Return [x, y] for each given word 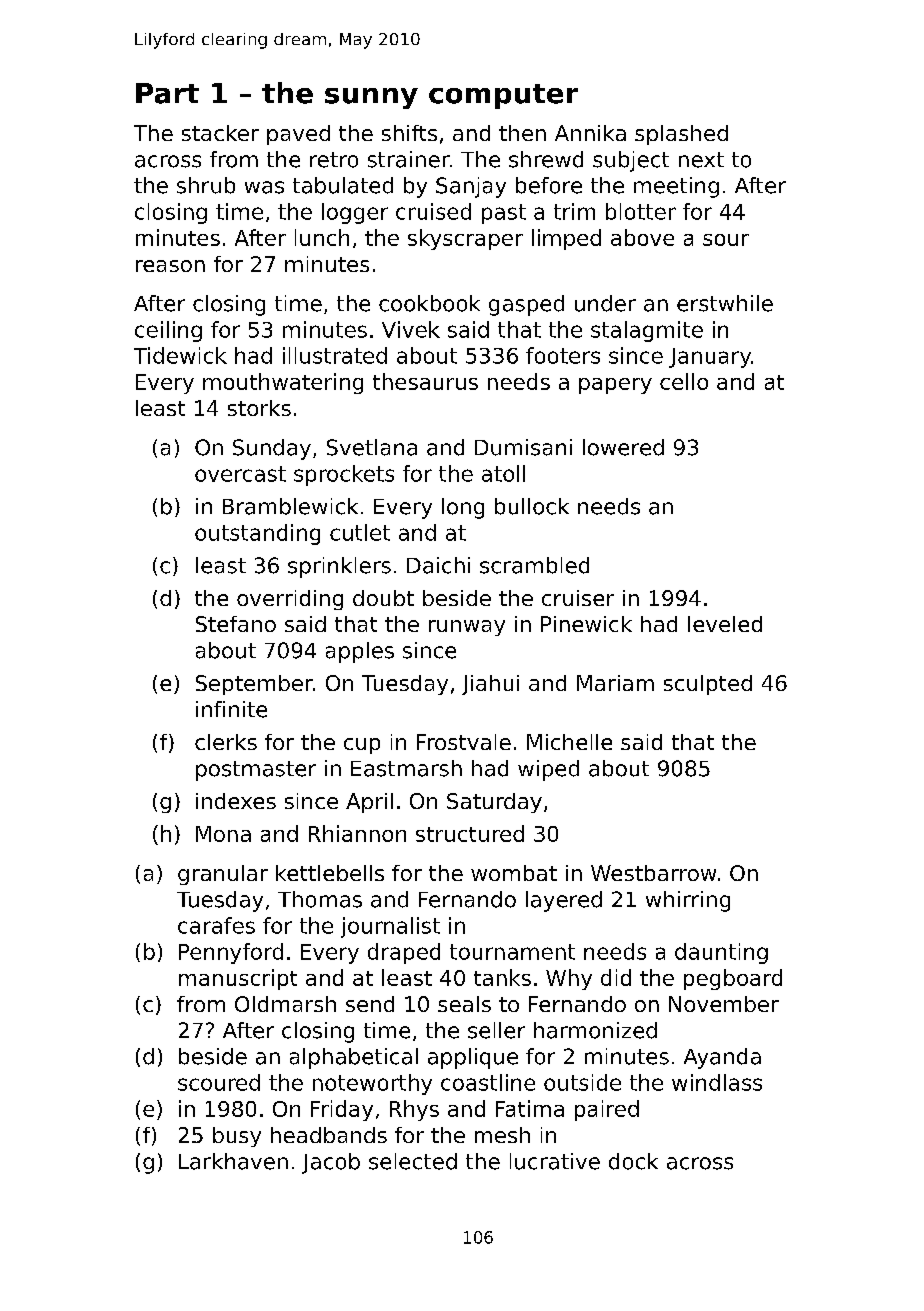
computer [503, 96]
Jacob [331, 1163]
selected [413, 1161]
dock [633, 1161]
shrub [206, 185]
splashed [681, 135]
